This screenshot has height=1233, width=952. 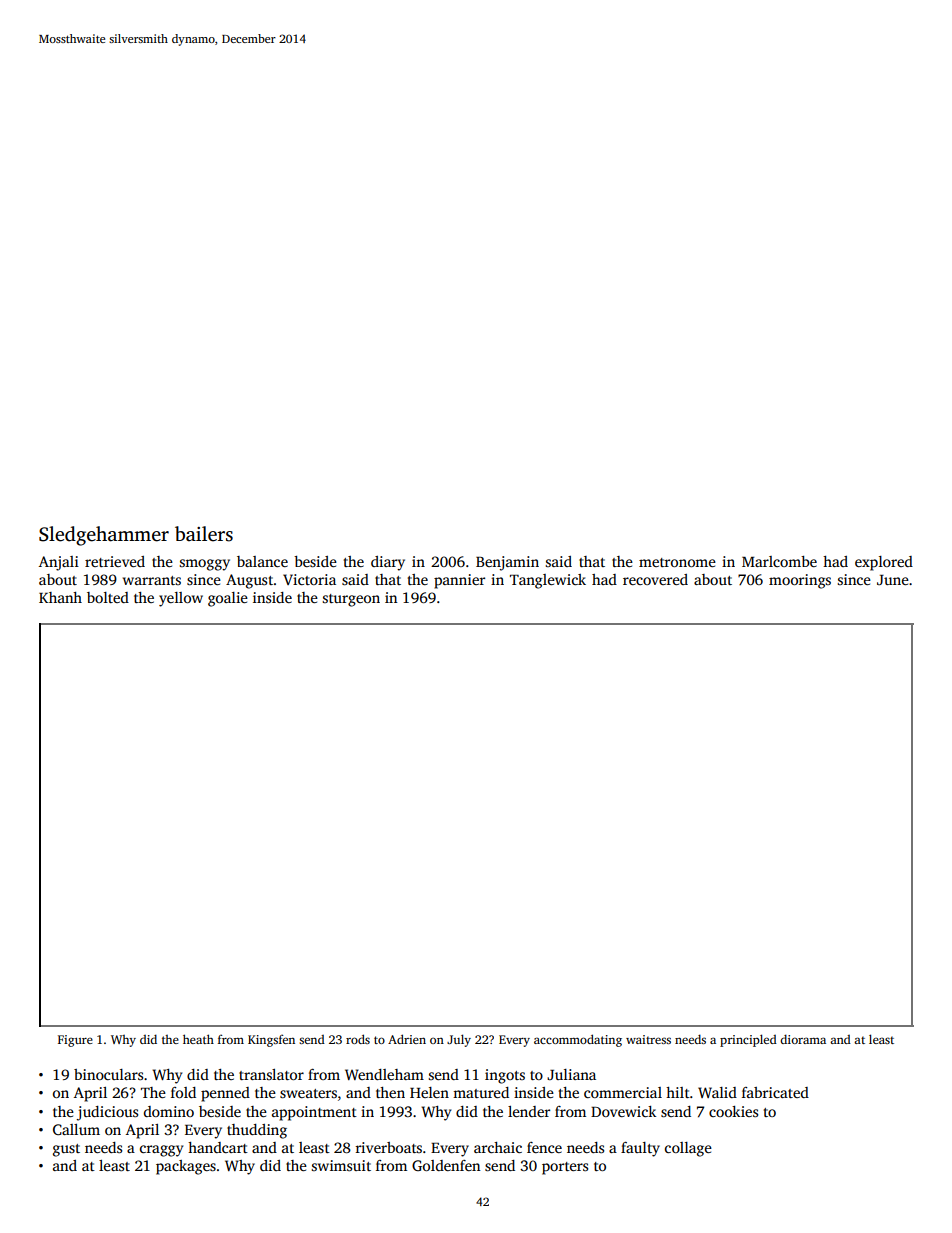 What do you see at coordinates (75, 1041) in the screenshot?
I see `Figure` at bounding box center [75, 1041].
